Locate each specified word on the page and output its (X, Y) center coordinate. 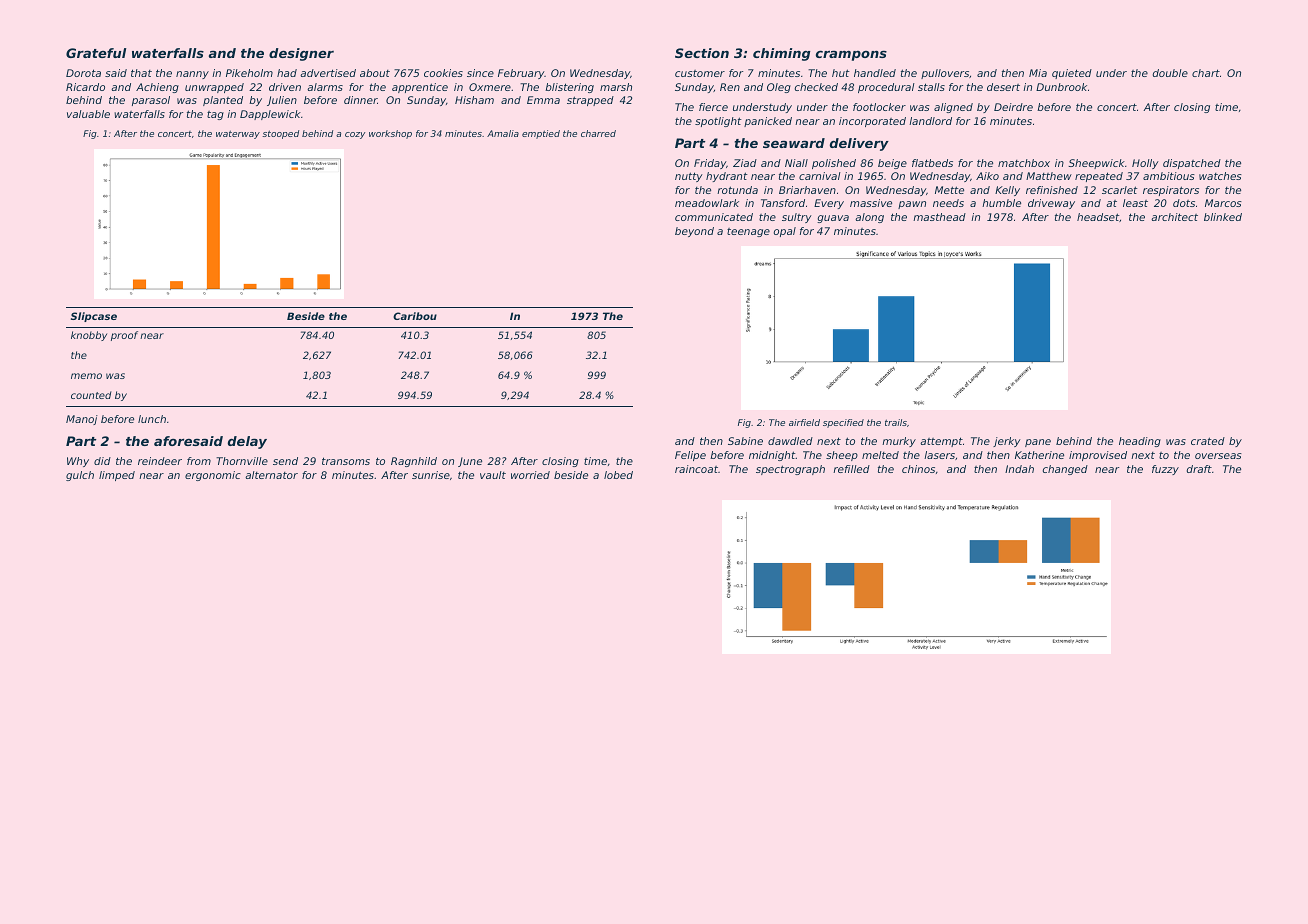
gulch (80, 476)
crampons (851, 55)
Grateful (96, 53)
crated (1208, 441)
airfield (804, 422)
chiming (782, 54)
